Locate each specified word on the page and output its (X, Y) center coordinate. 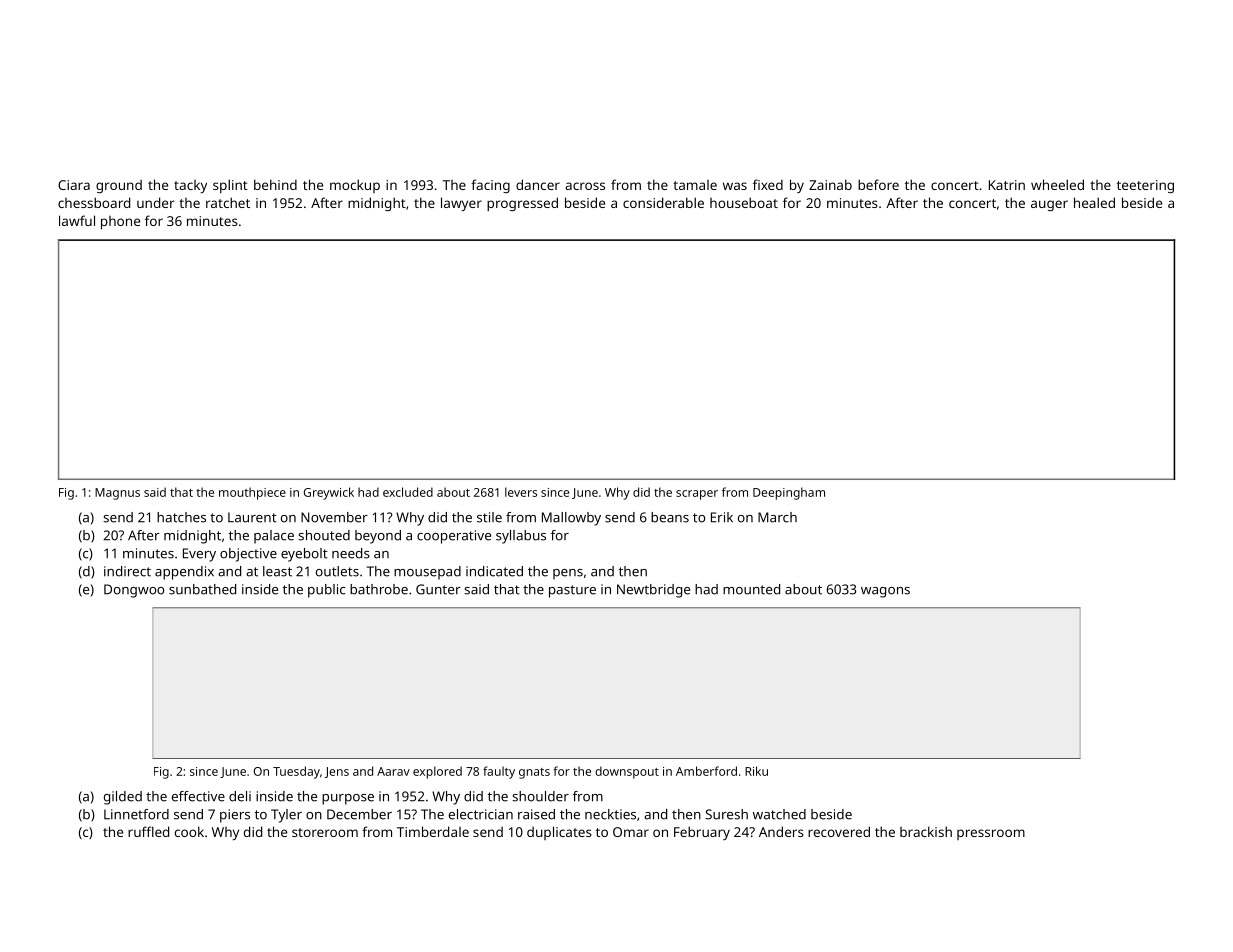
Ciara (74, 185)
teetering (1145, 186)
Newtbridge (653, 591)
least (277, 571)
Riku (756, 771)
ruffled (148, 831)
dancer (538, 184)
